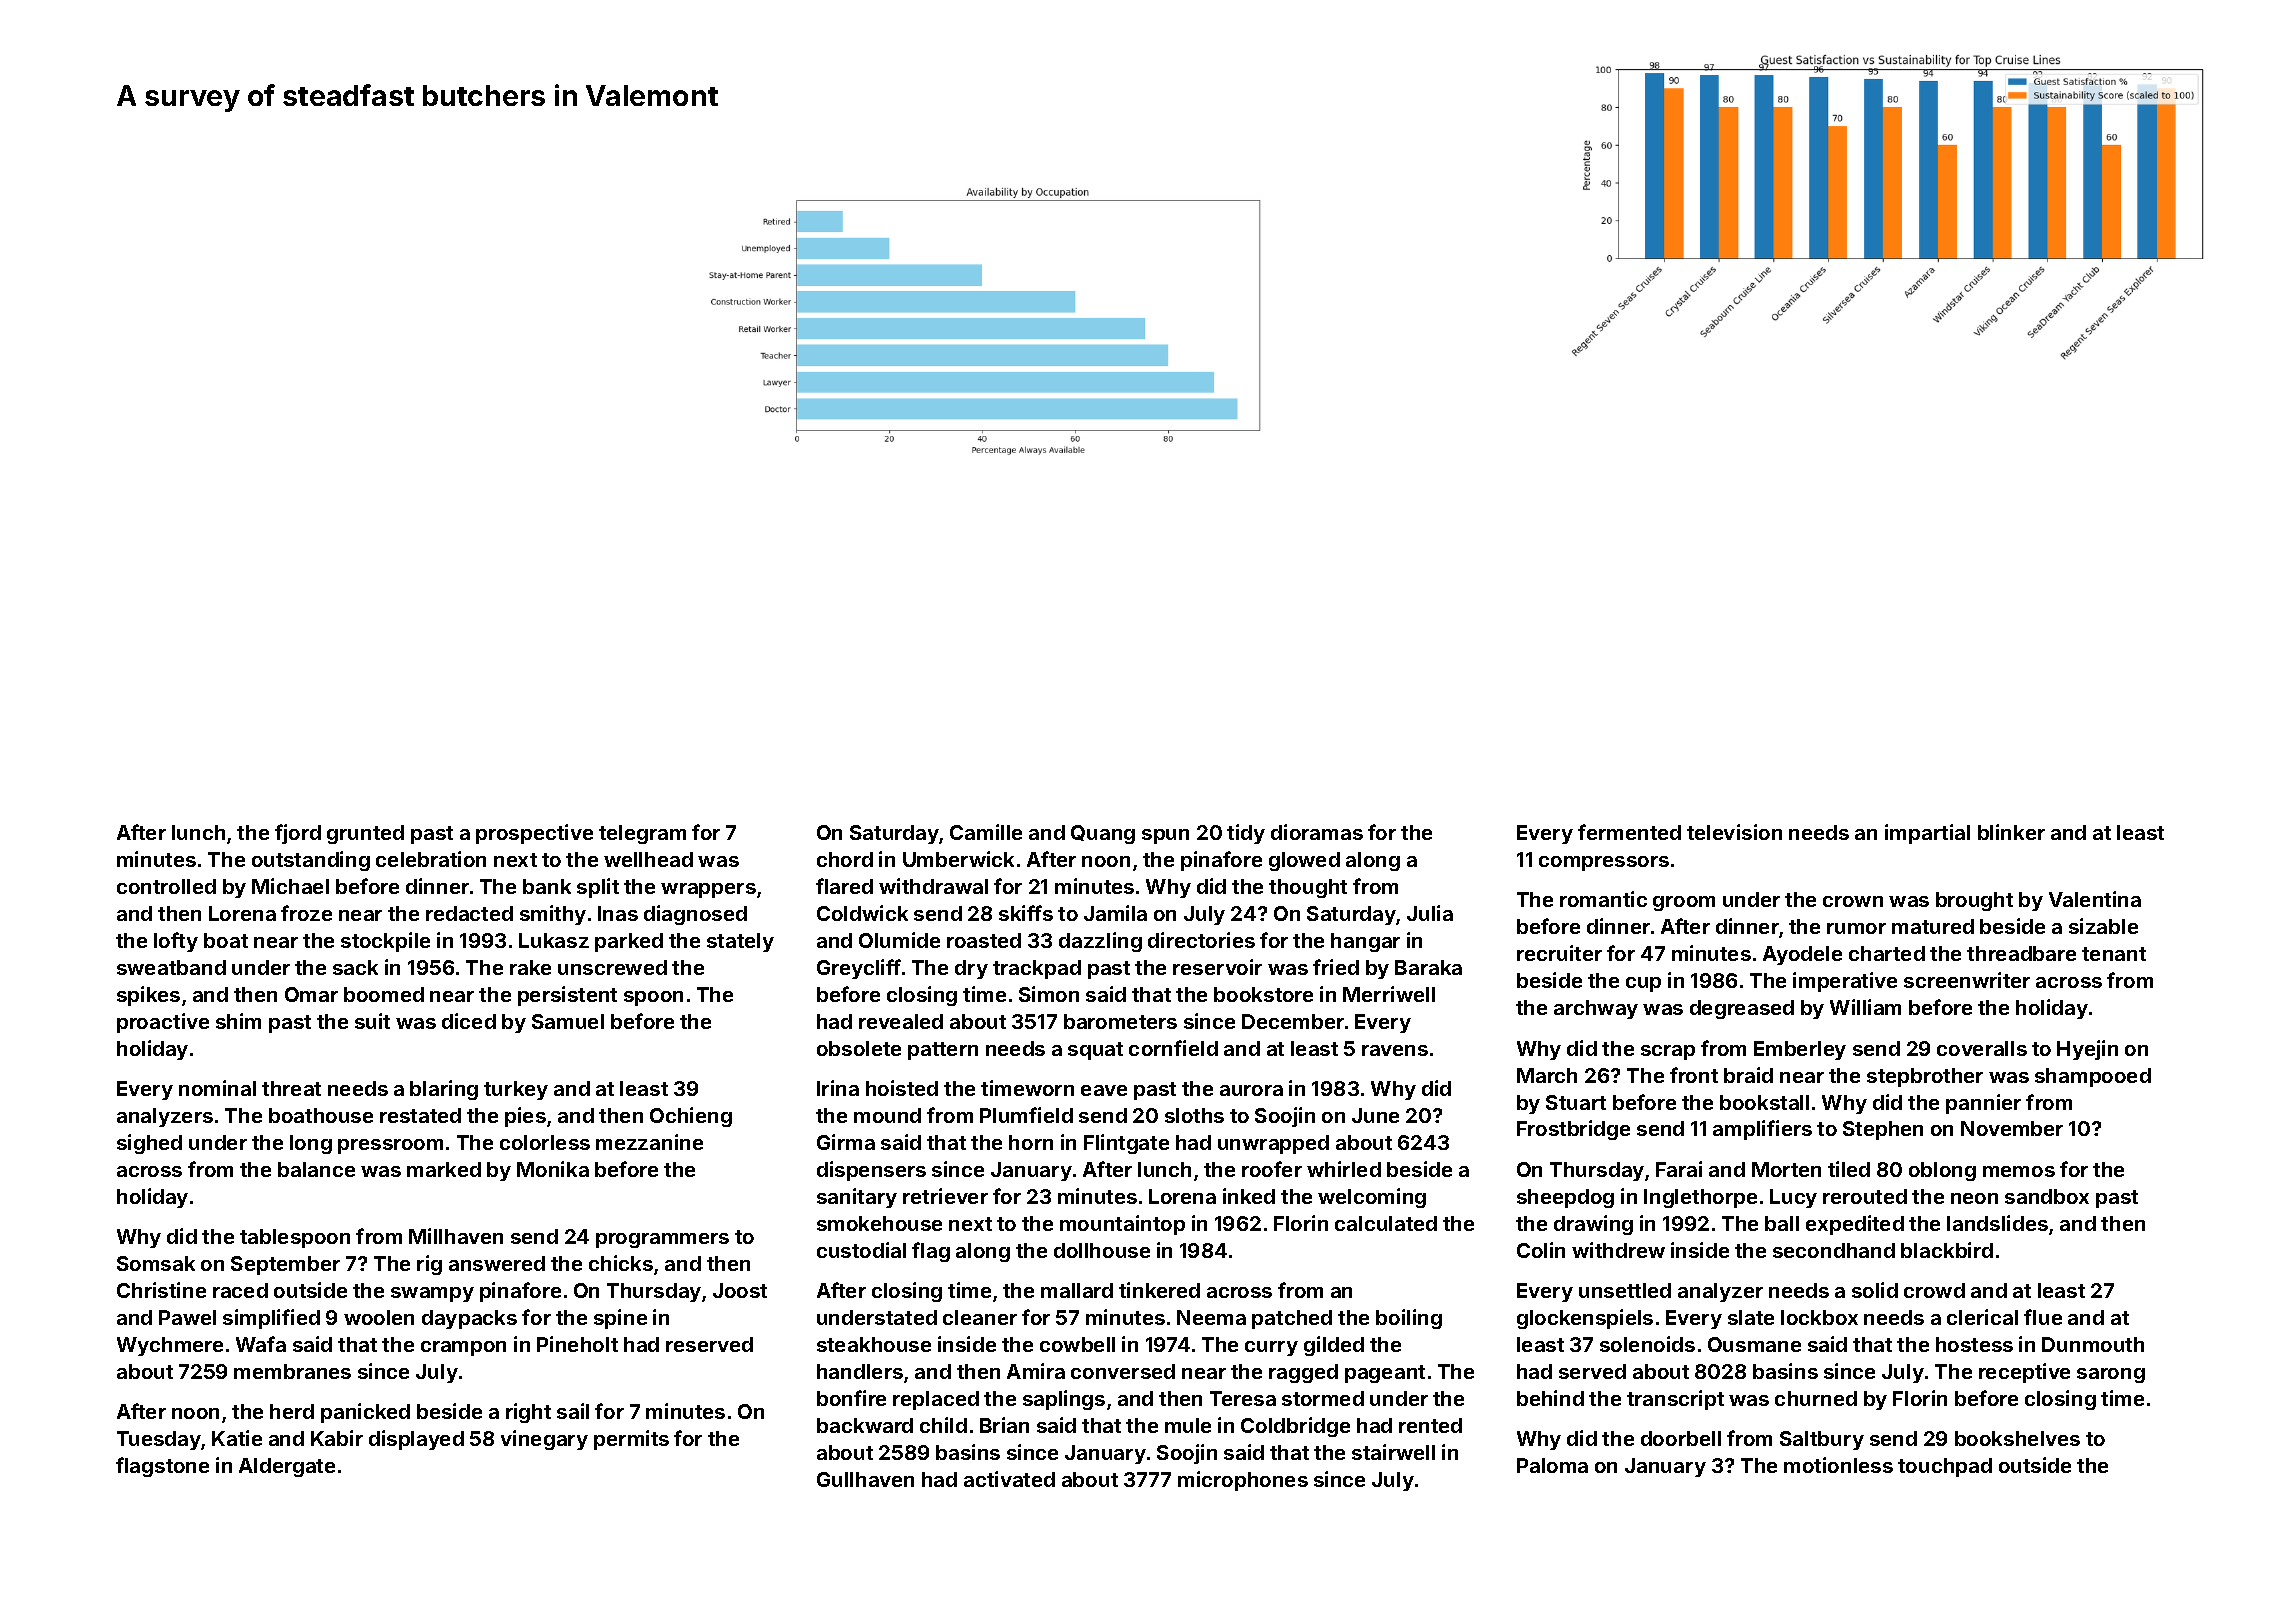 The image size is (2292, 1620). I want to click on Camille, so click(986, 832).
